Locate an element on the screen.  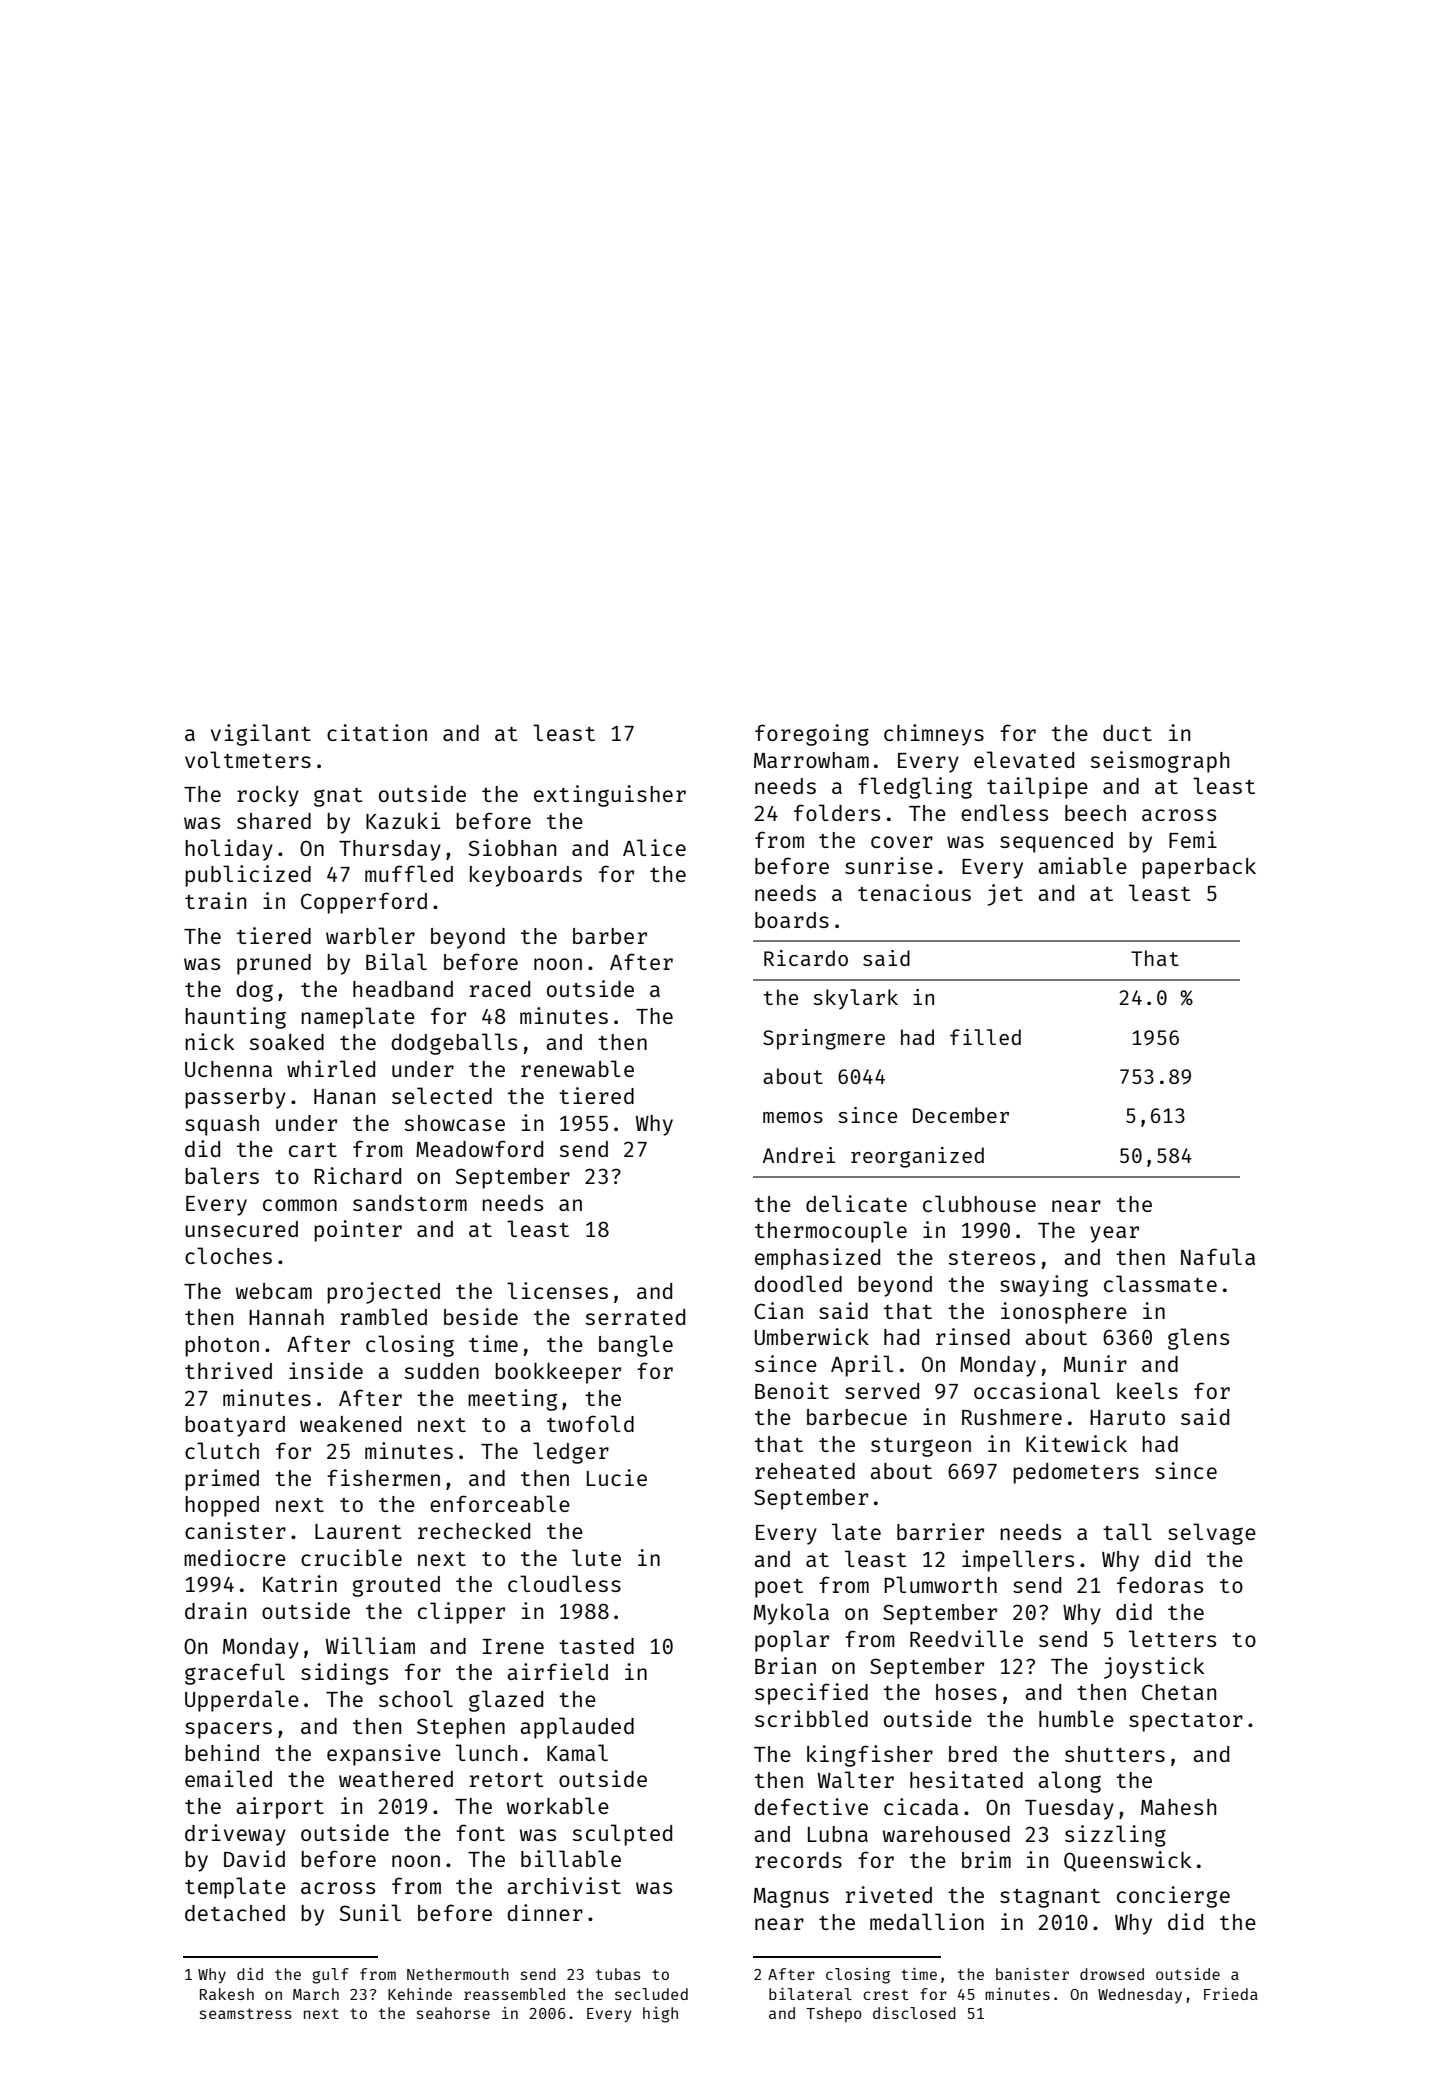
serrated is located at coordinates (635, 1317).
